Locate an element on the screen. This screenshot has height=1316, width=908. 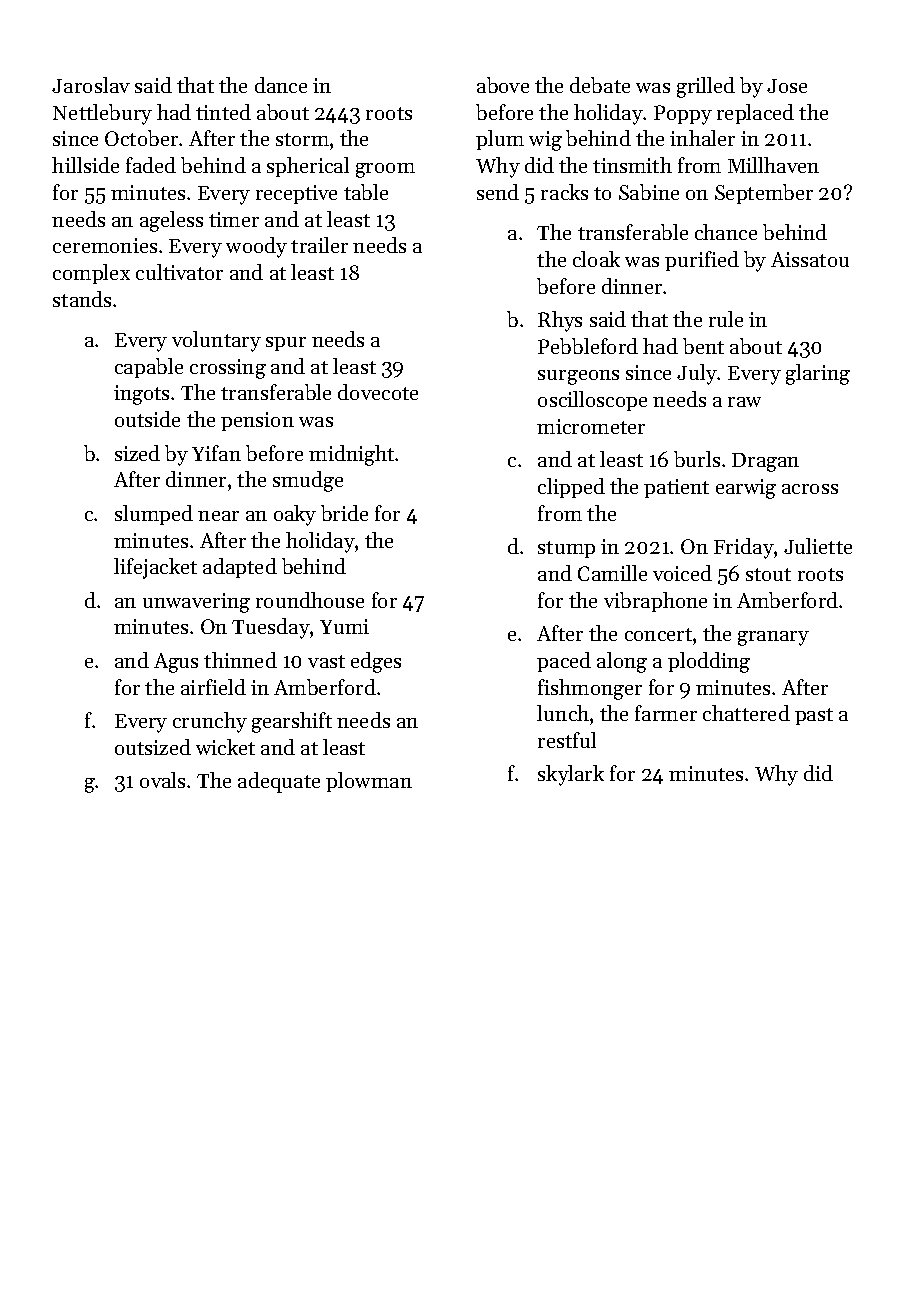
vibraphone is located at coordinates (655, 602).
